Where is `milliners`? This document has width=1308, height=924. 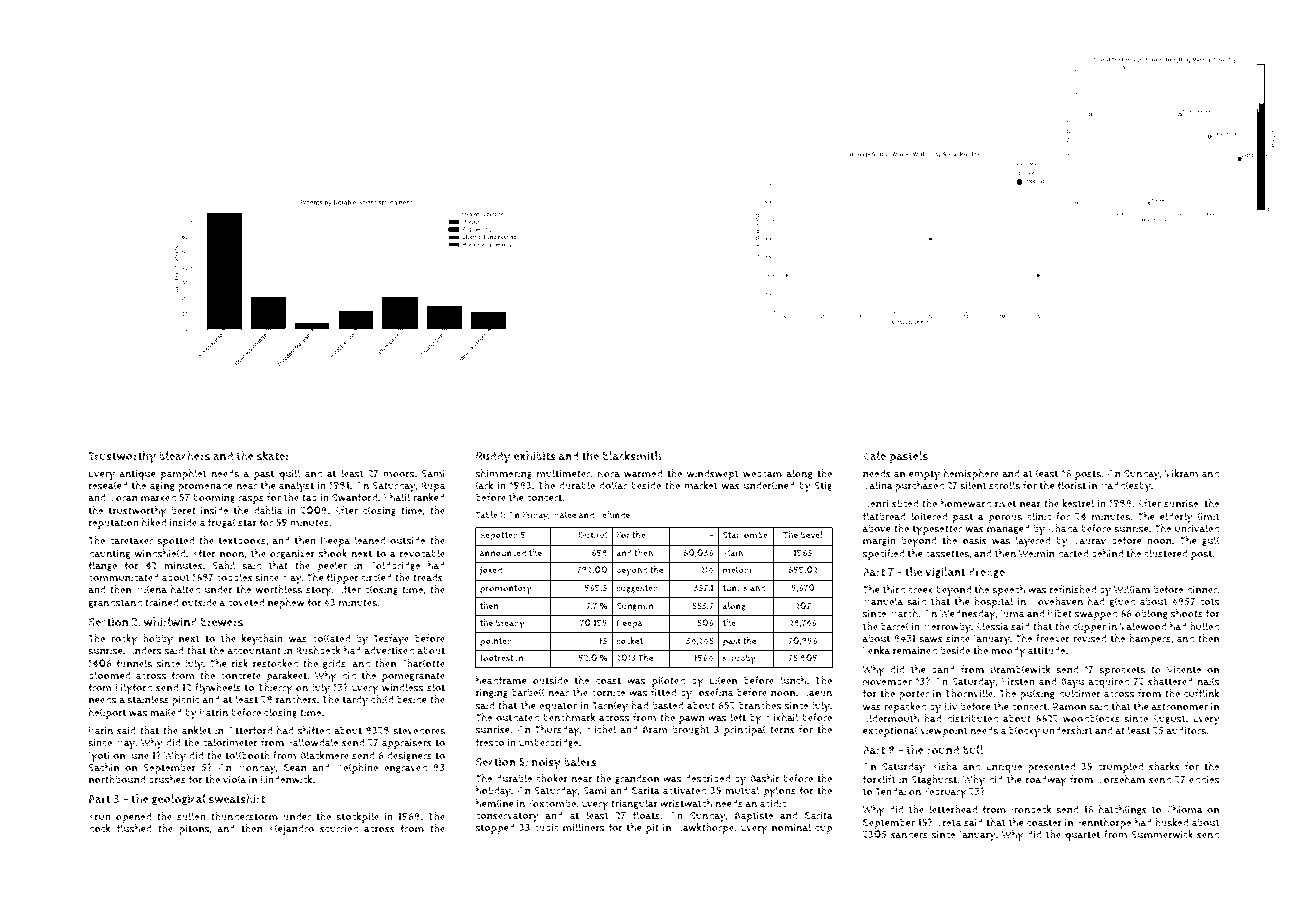 milliners is located at coordinates (583, 827).
